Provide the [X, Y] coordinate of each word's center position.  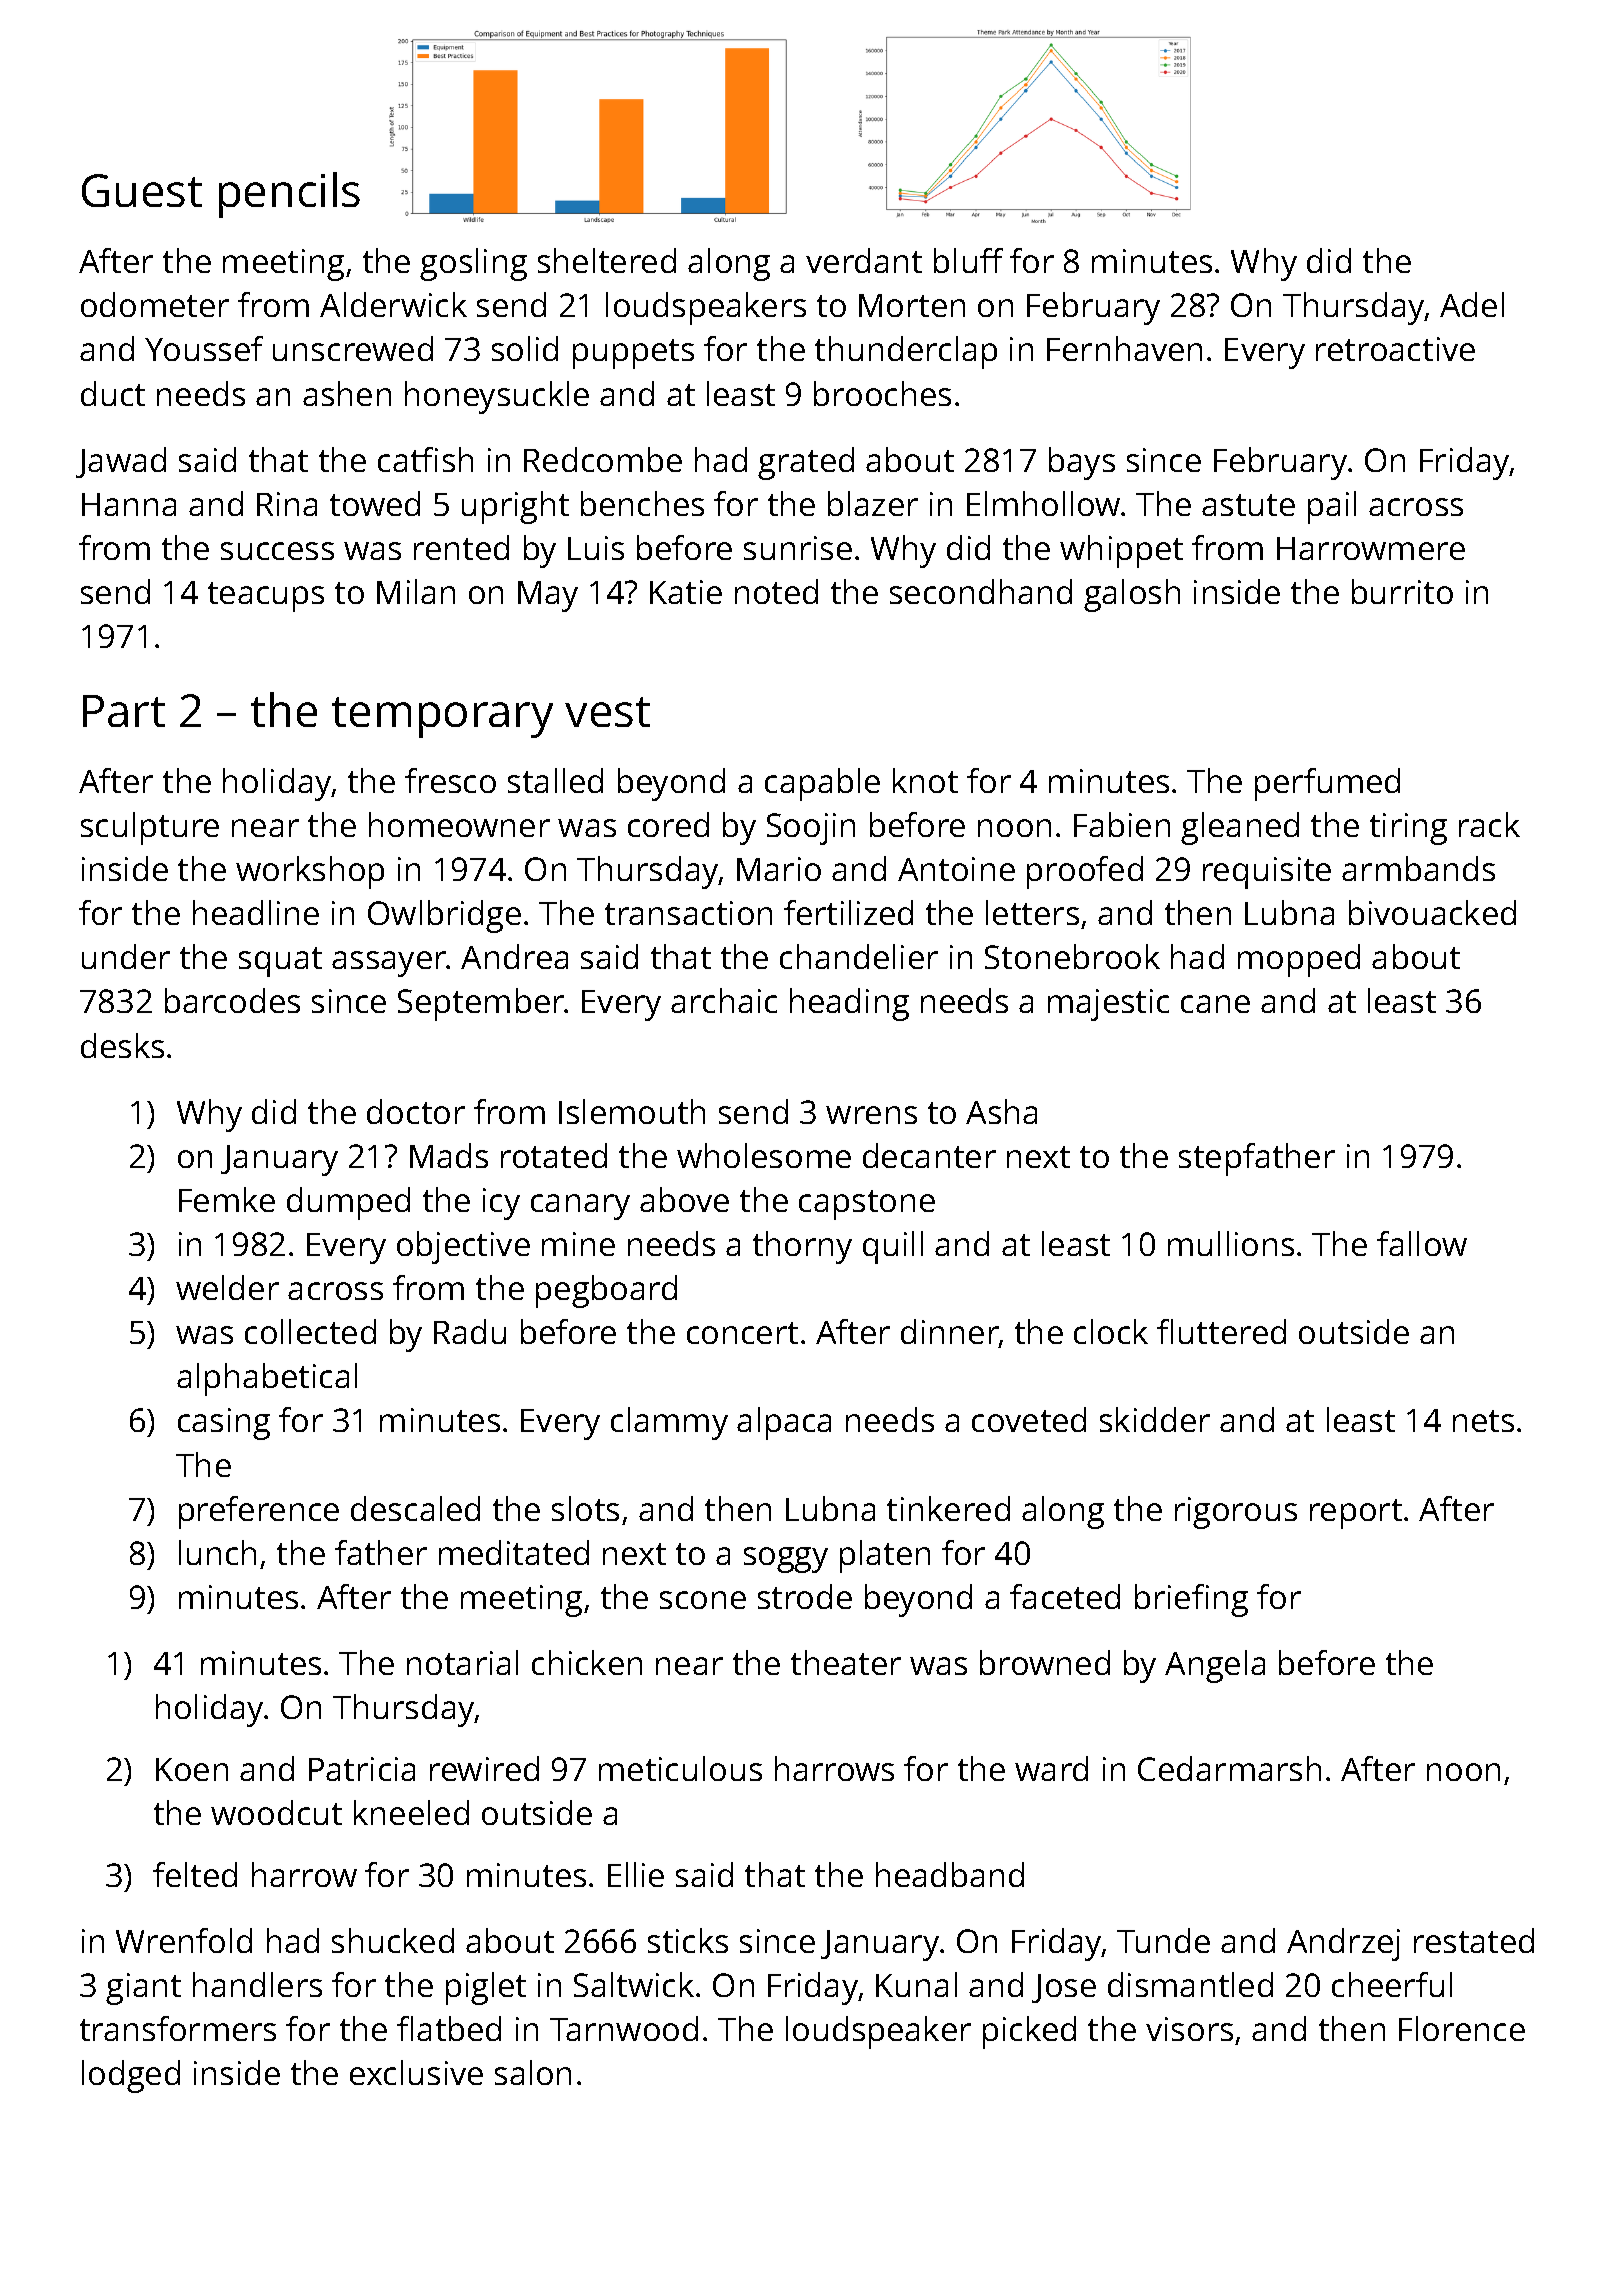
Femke [227, 1199]
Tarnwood [624, 2028]
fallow [1422, 1243]
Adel [1472, 304]
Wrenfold [184, 1940]
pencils [289, 195]
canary [580, 1207]
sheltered [607, 260]
